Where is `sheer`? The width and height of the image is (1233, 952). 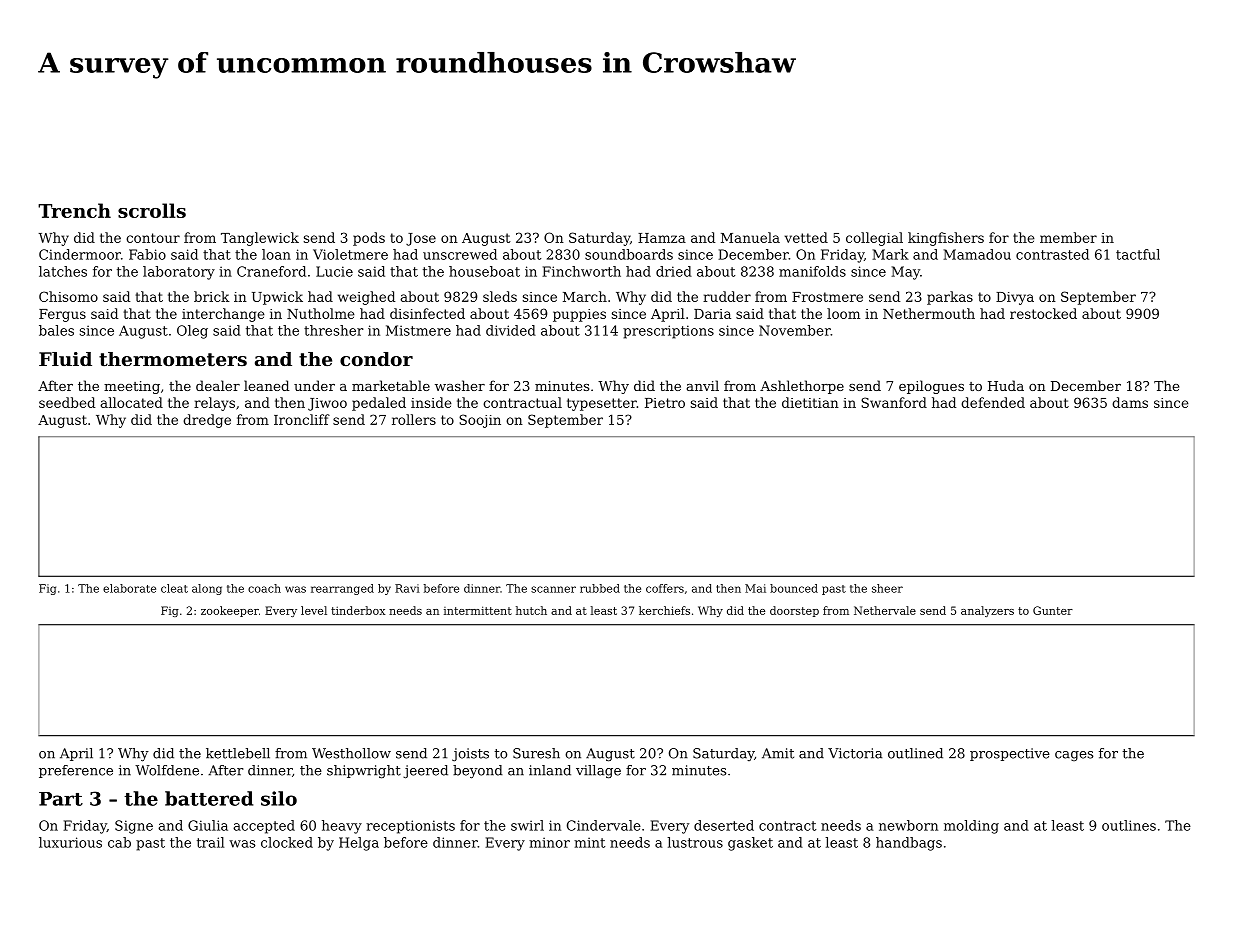 sheer is located at coordinates (887, 588).
